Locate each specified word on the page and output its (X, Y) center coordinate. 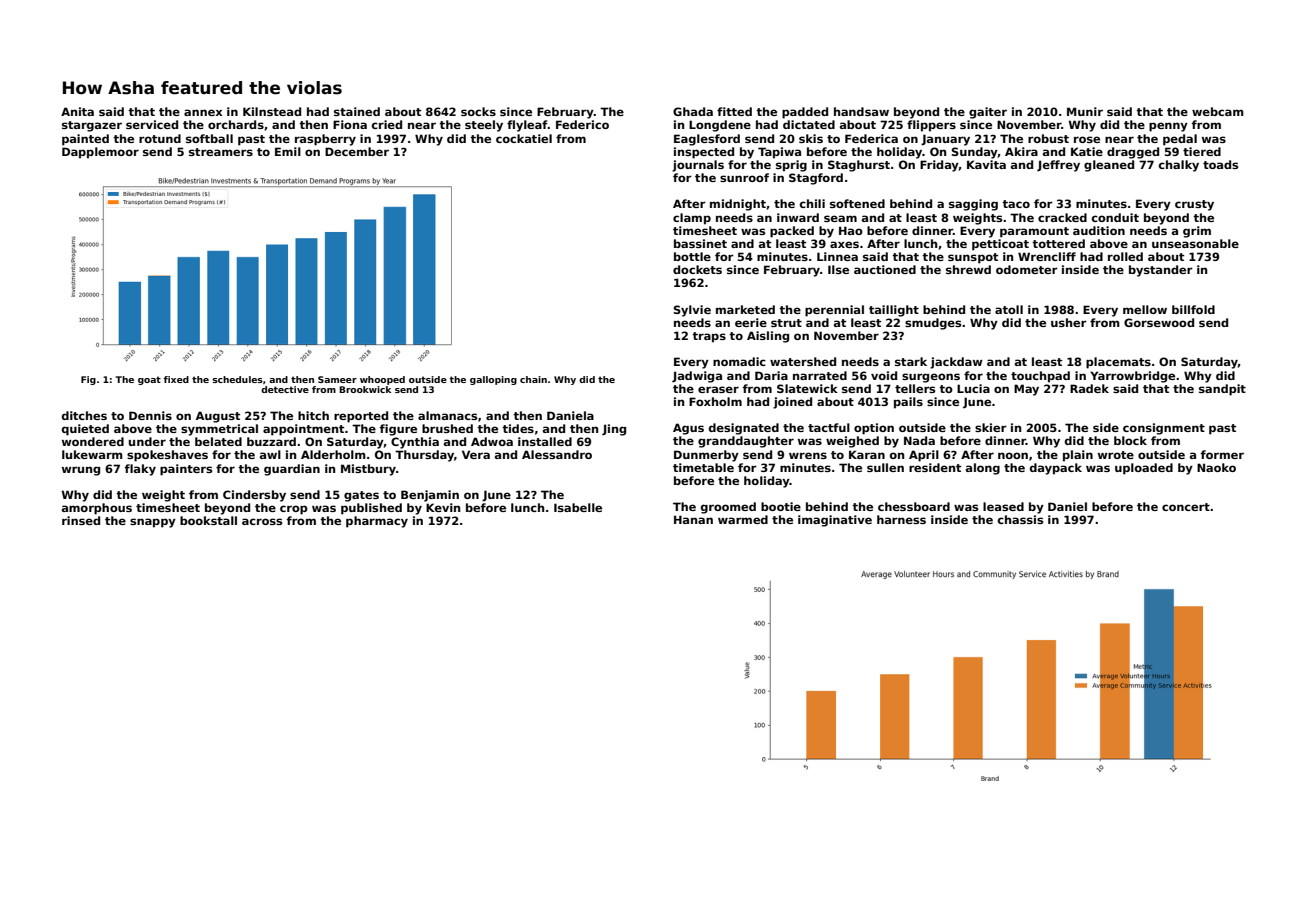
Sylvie (692, 311)
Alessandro (557, 454)
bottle (692, 256)
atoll (1009, 309)
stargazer (92, 126)
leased (1003, 506)
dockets (697, 269)
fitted (734, 111)
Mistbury (368, 470)
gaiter (988, 113)
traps (709, 337)
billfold (1193, 309)
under (147, 441)
